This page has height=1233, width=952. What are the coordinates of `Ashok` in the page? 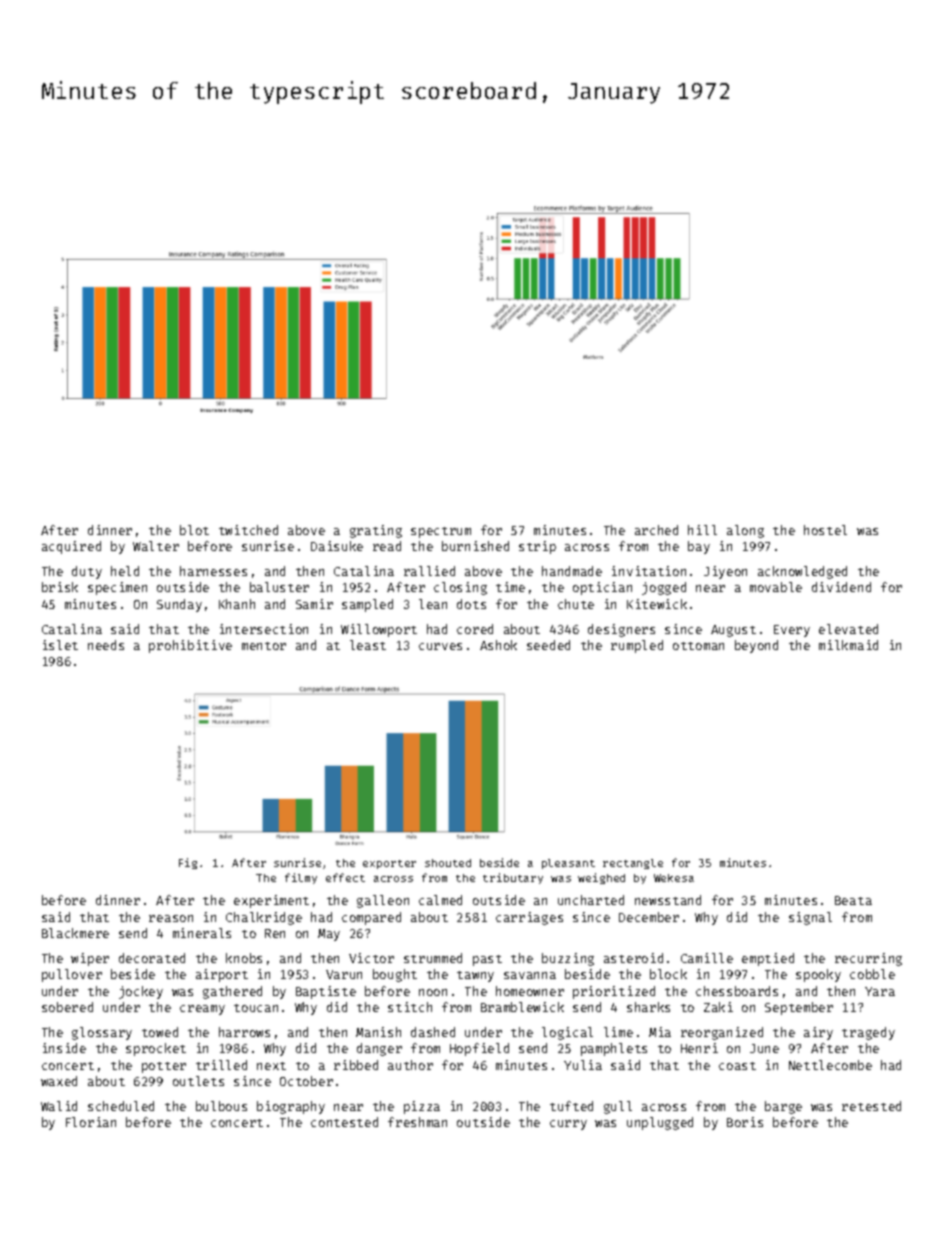 It's located at (498, 645).
